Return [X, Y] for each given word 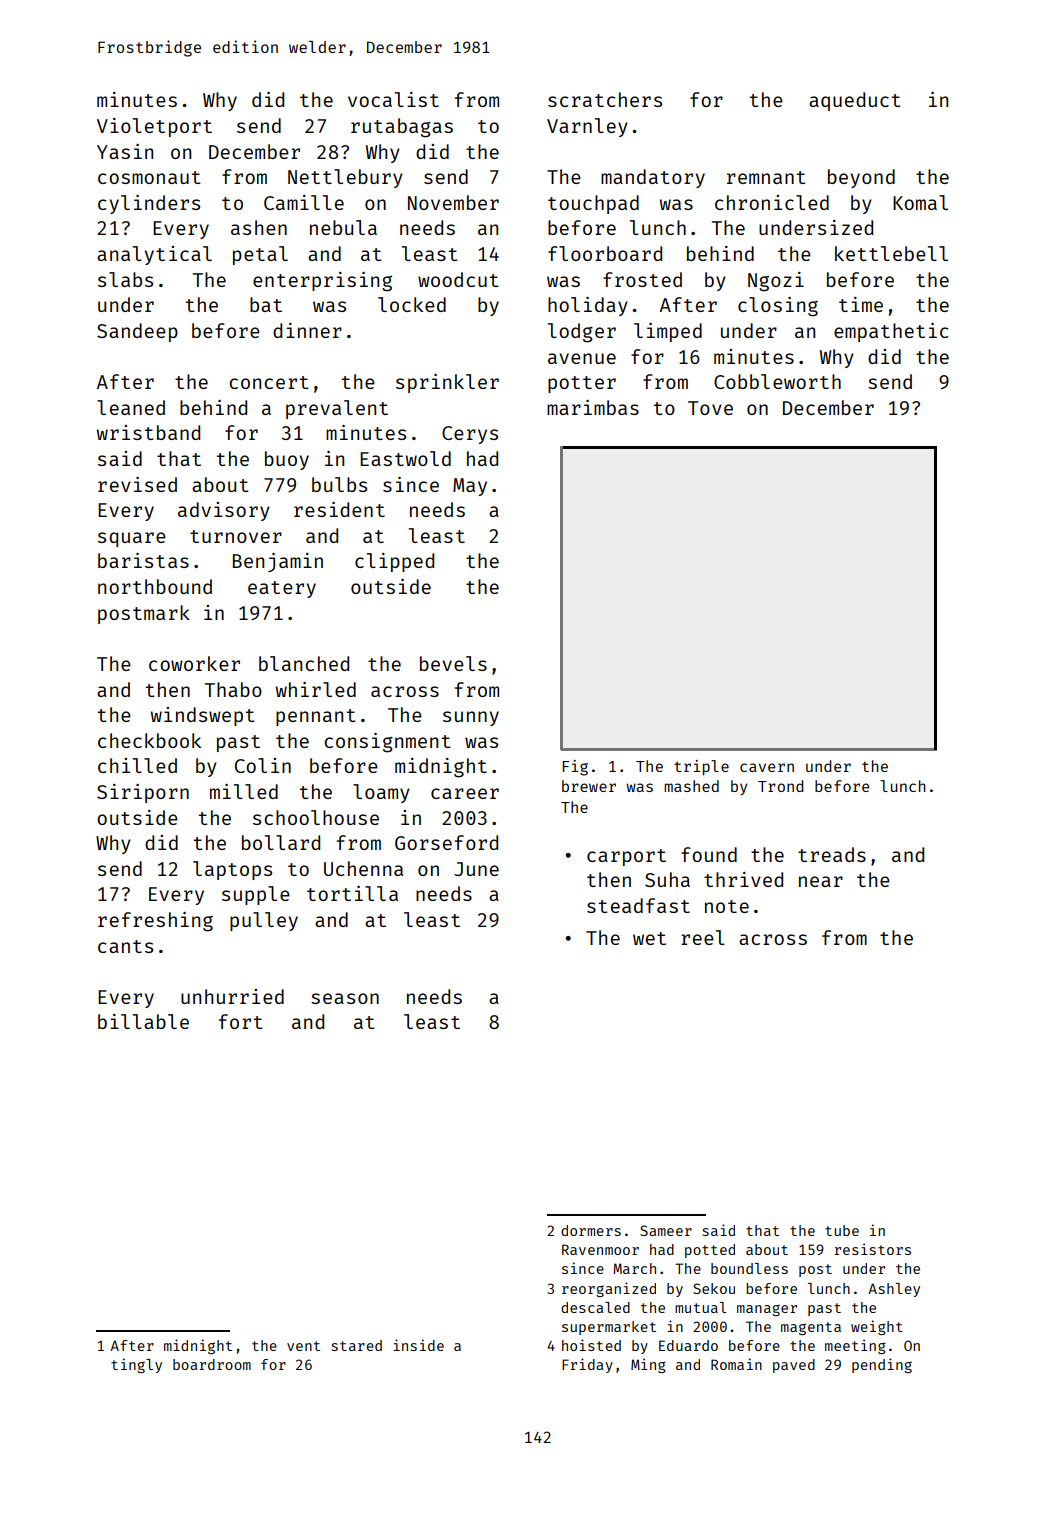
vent [303, 1346]
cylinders [149, 204]
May [470, 487]
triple [701, 767]
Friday [587, 1365]
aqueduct [855, 101]
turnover [236, 536]
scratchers [605, 99]
